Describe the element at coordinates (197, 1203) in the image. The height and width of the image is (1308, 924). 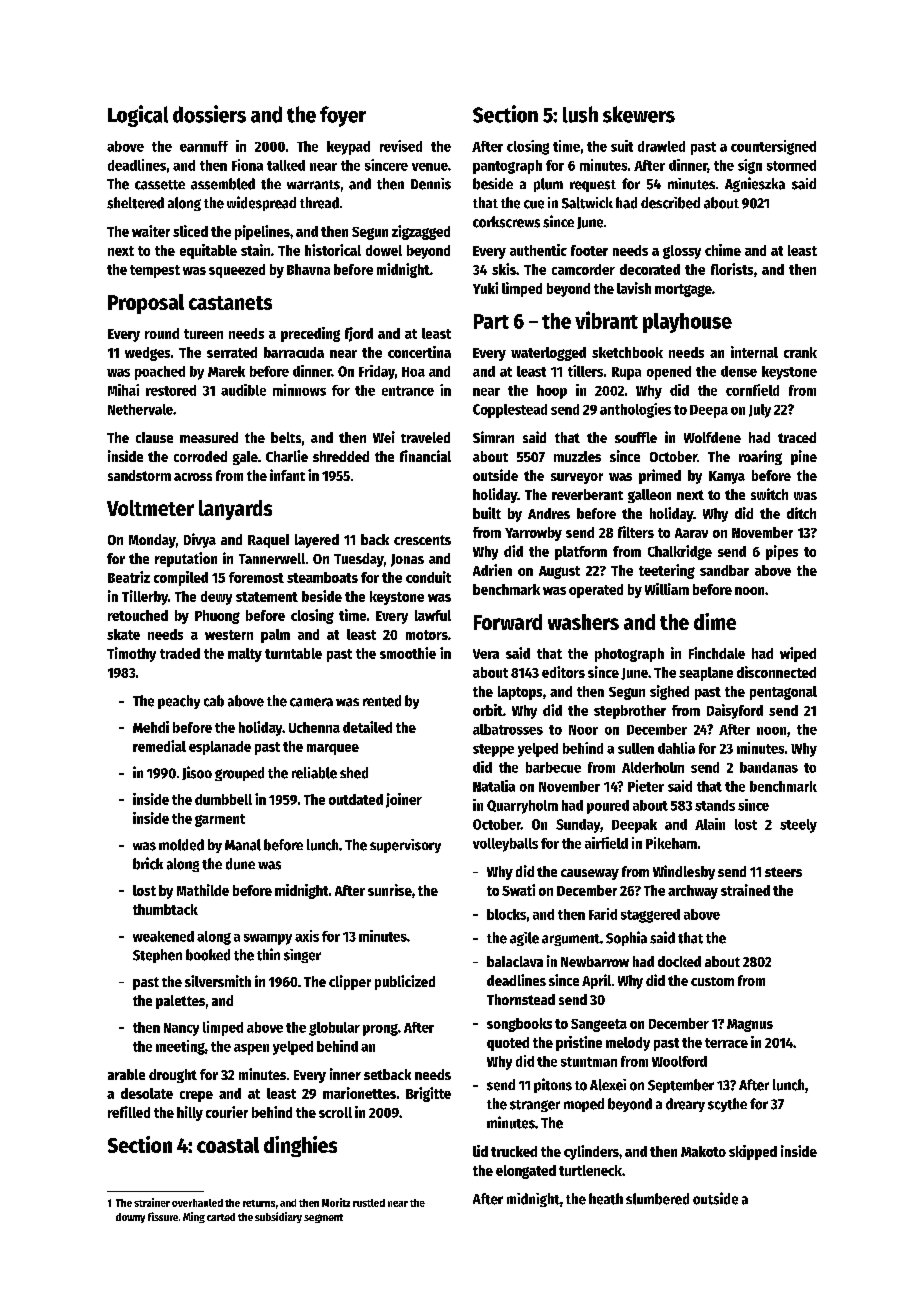
I see `overhauled` at that location.
